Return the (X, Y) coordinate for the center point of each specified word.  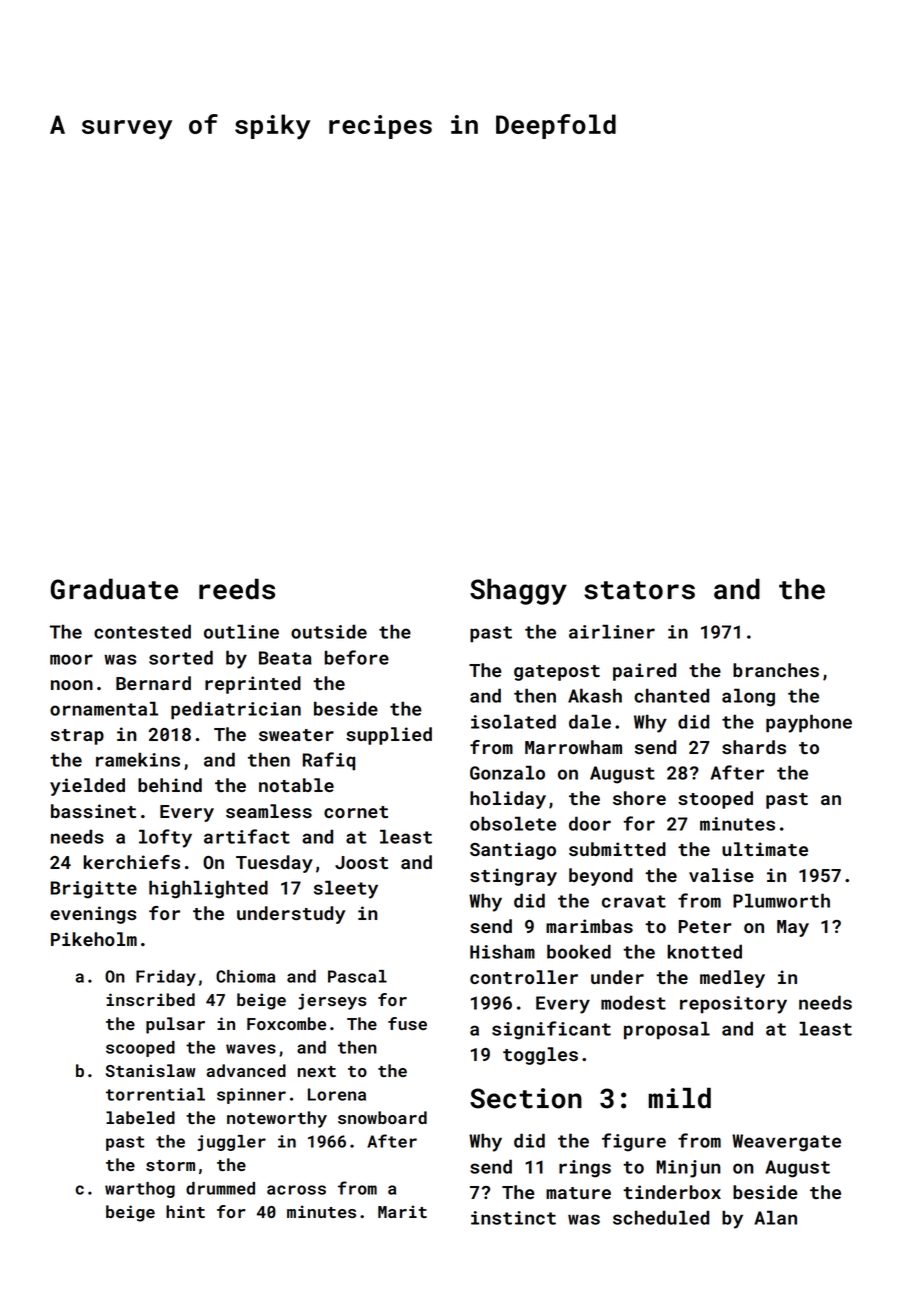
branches (776, 670)
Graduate (114, 589)
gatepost (557, 673)
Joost (361, 862)
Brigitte (93, 890)
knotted (704, 951)
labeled (140, 1117)
